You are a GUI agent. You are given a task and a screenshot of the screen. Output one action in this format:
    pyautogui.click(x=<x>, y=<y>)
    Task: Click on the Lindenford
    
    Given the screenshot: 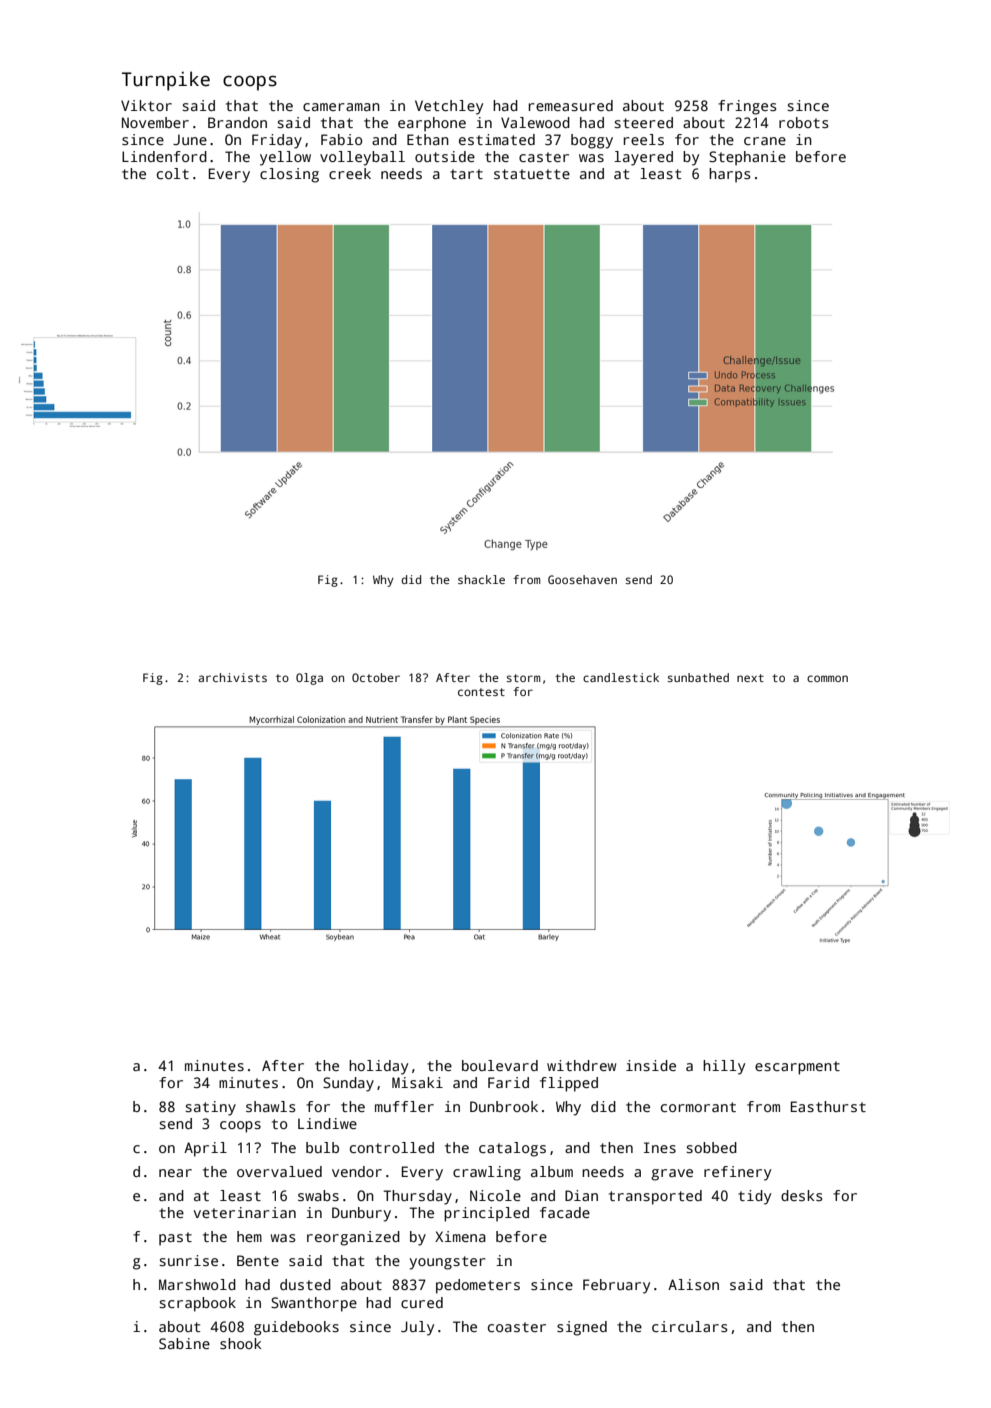 What is the action you would take?
    pyautogui.click(x=164, y=156)
